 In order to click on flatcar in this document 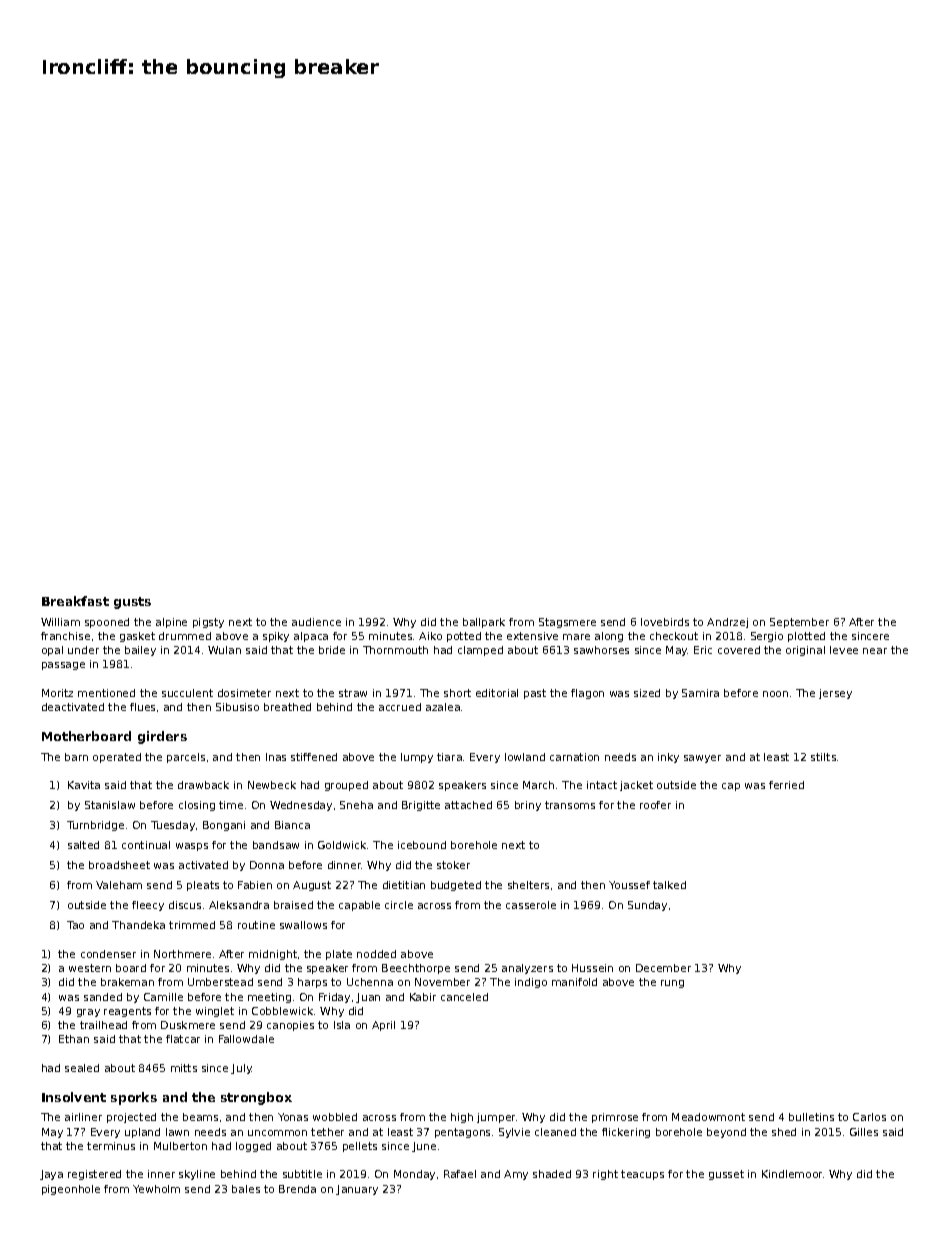, I will do `click(183, 1039)`.
